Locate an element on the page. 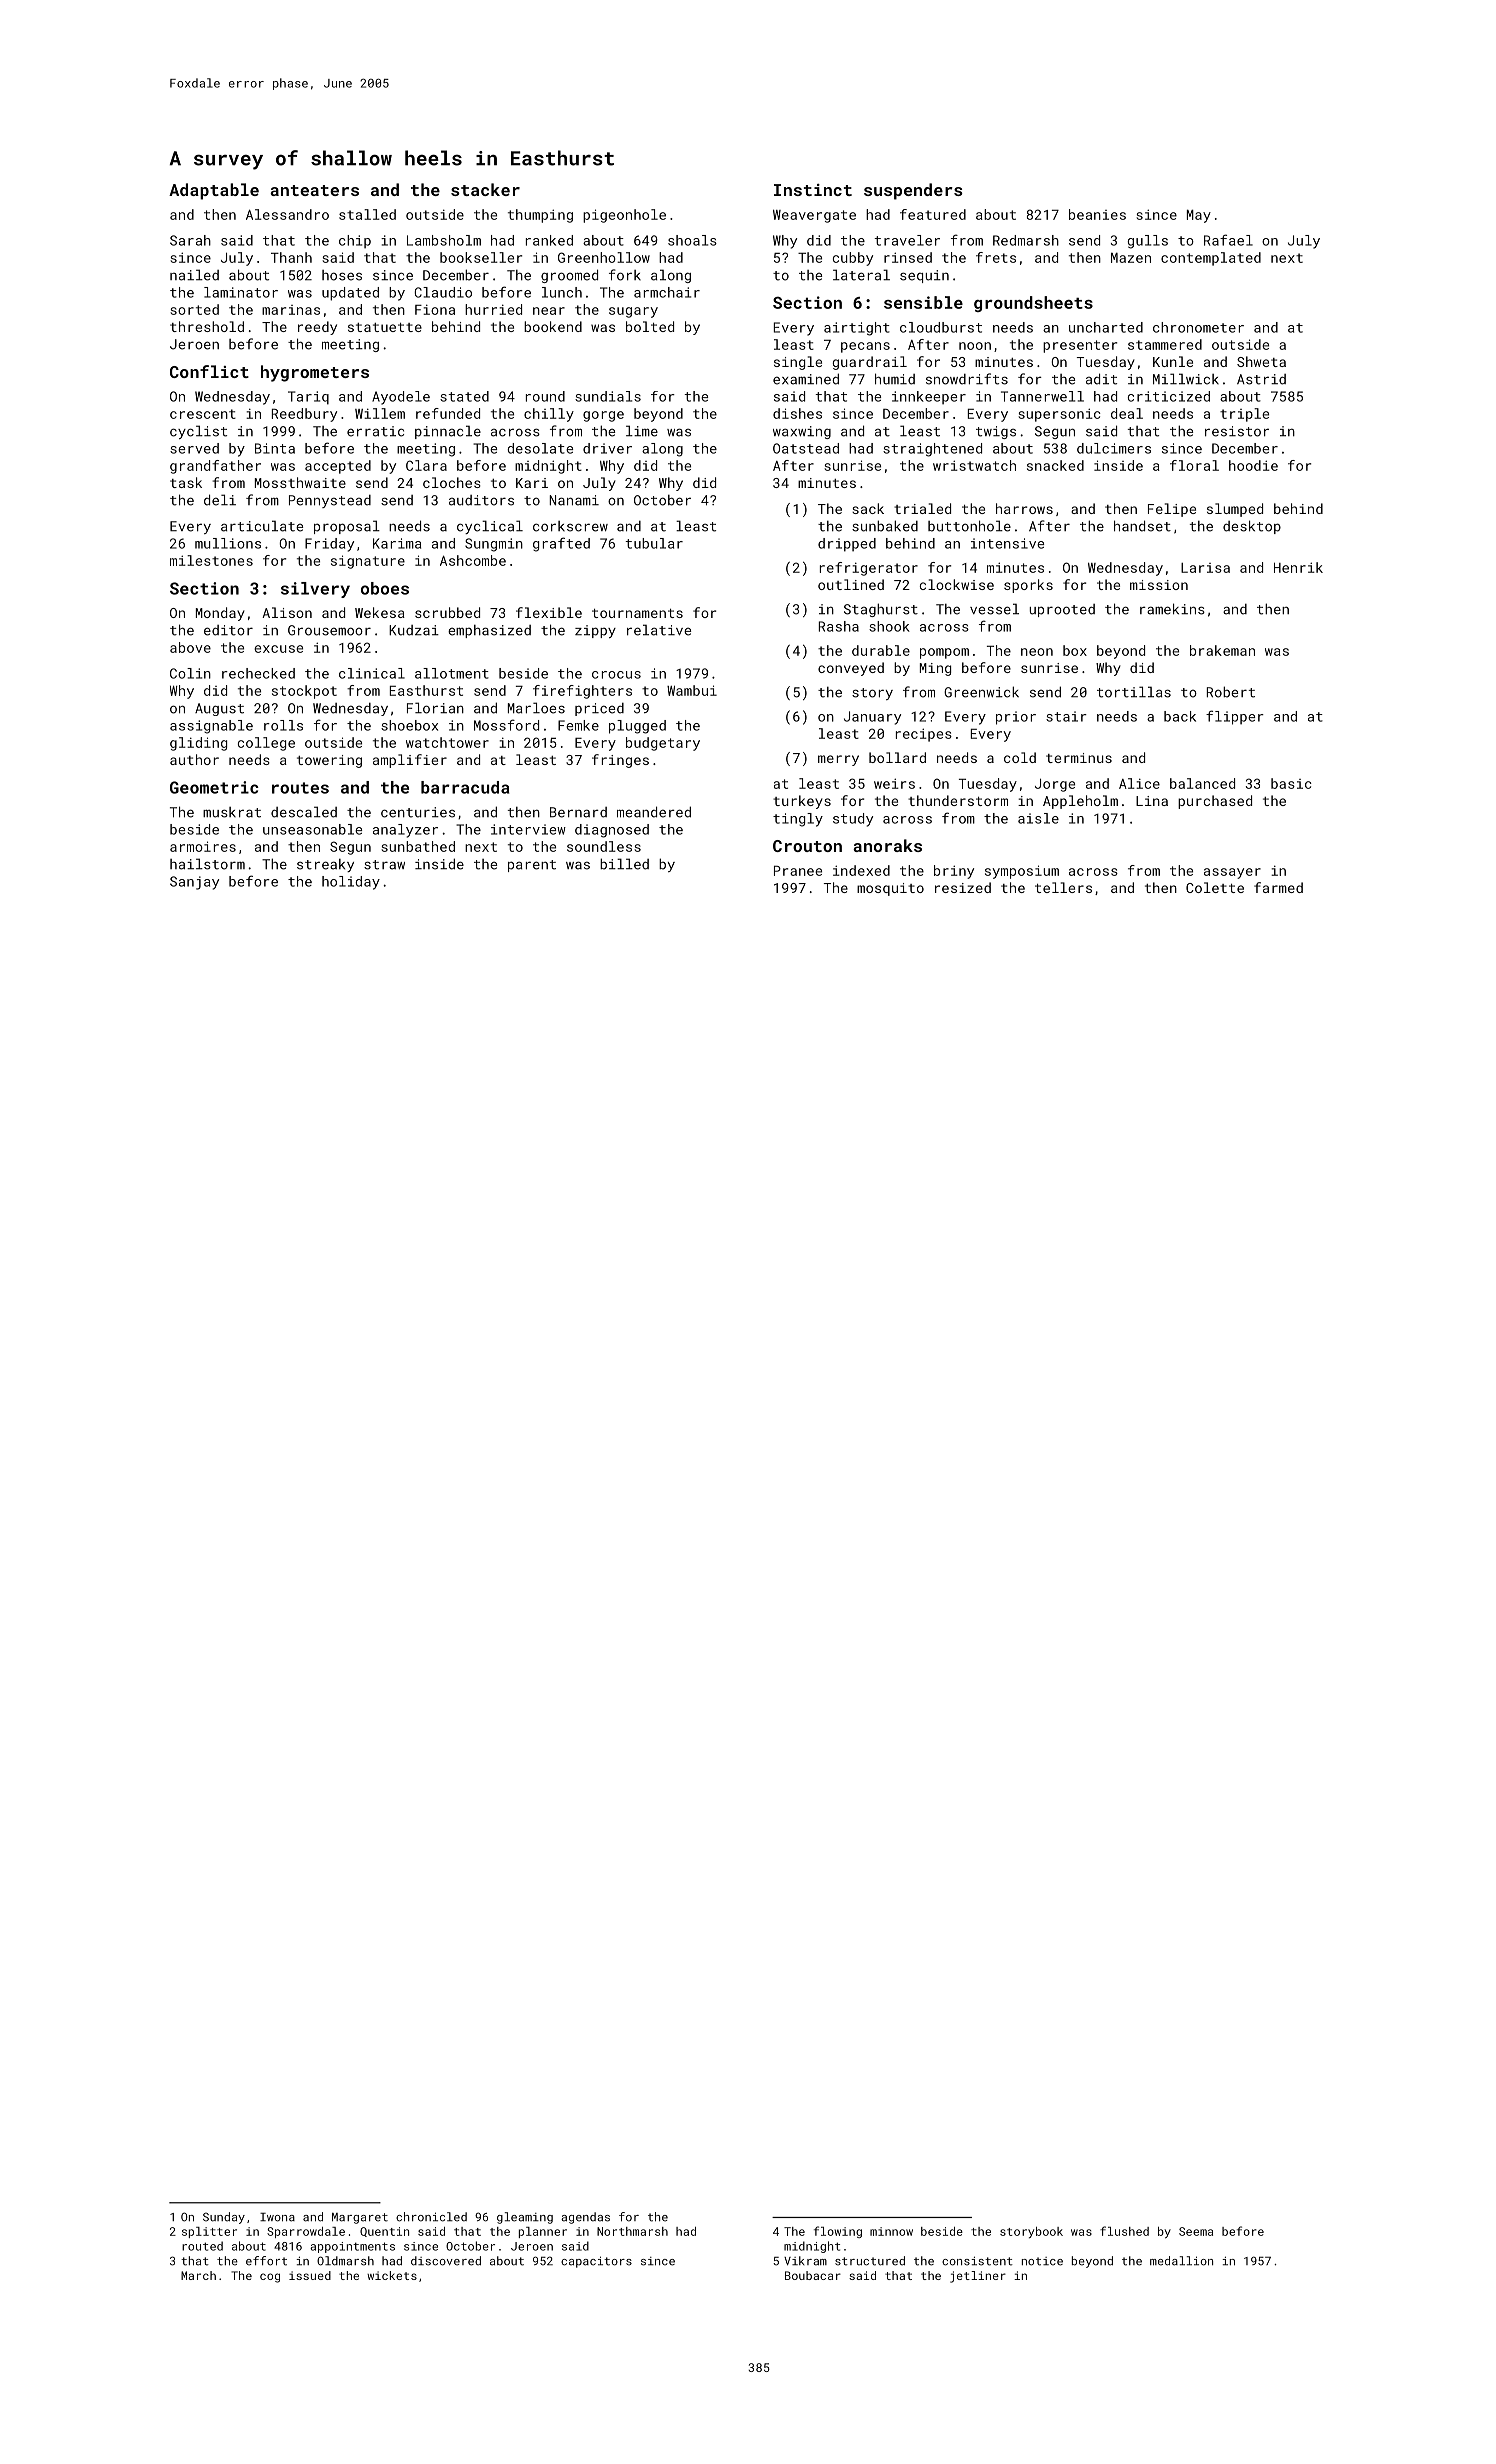  Sanjay is located at coordinates (194, 883).
